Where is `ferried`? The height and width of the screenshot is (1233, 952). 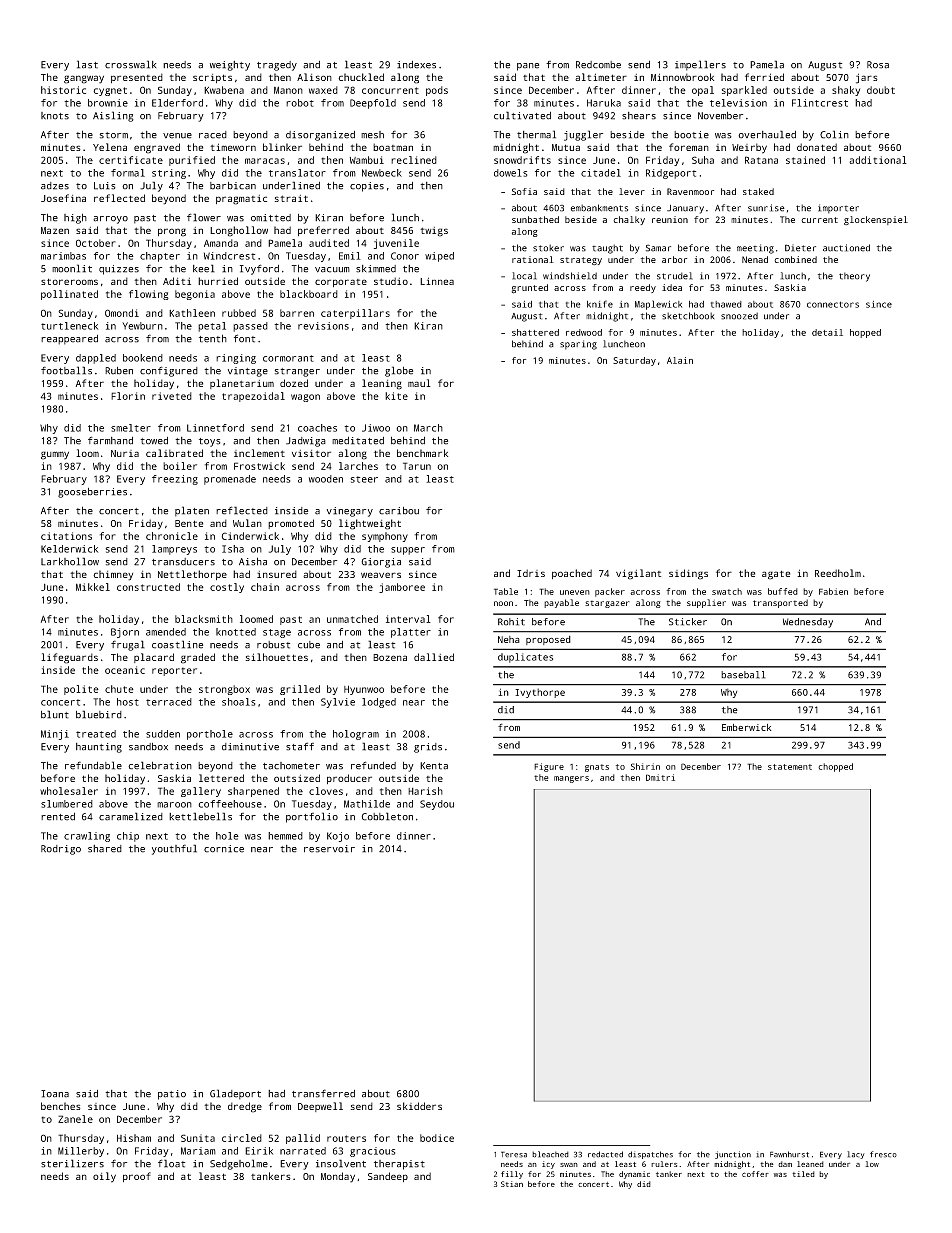
ferried is located at coordinates (764, 77).
